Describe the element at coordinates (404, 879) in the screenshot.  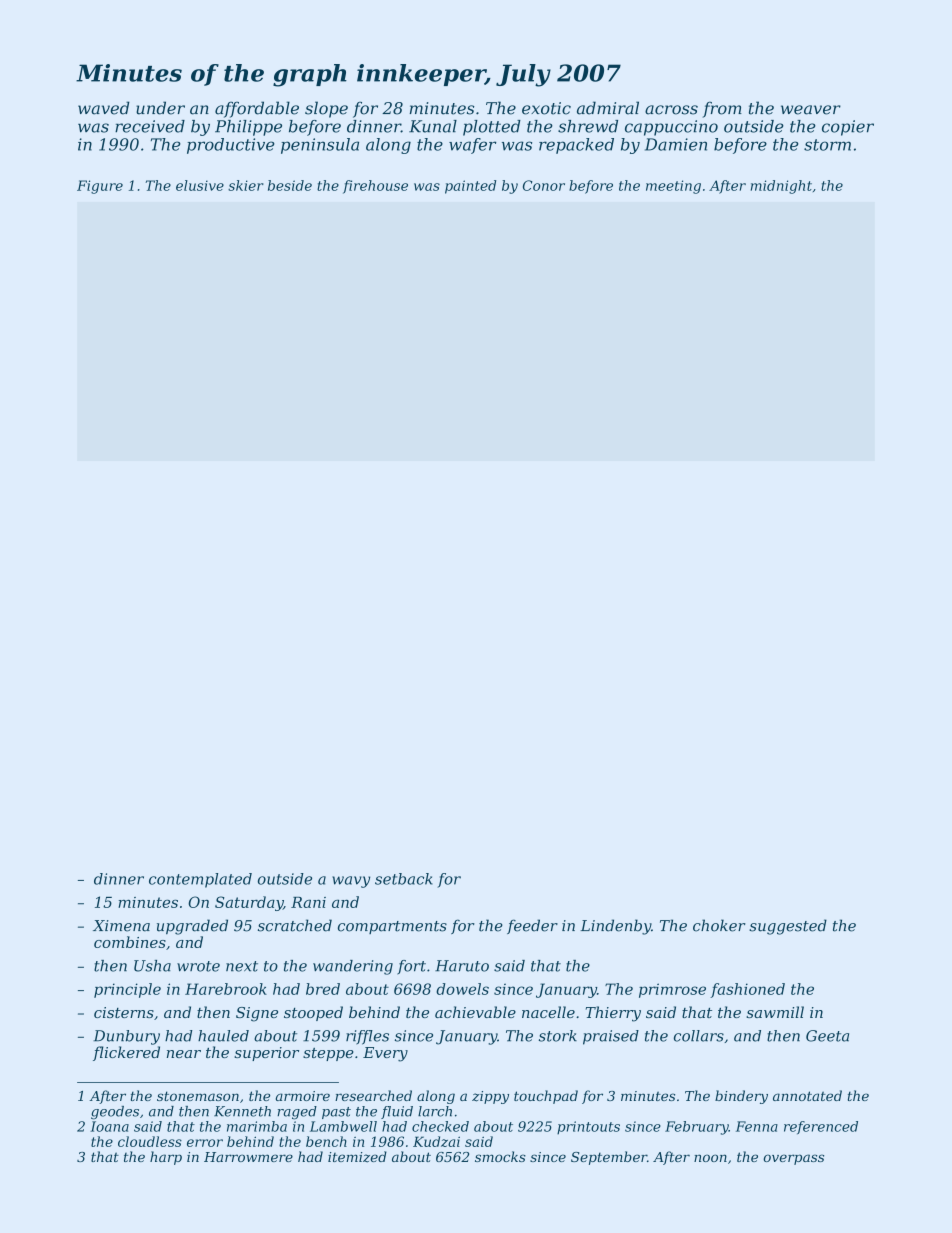
I see `setback` at that location.
